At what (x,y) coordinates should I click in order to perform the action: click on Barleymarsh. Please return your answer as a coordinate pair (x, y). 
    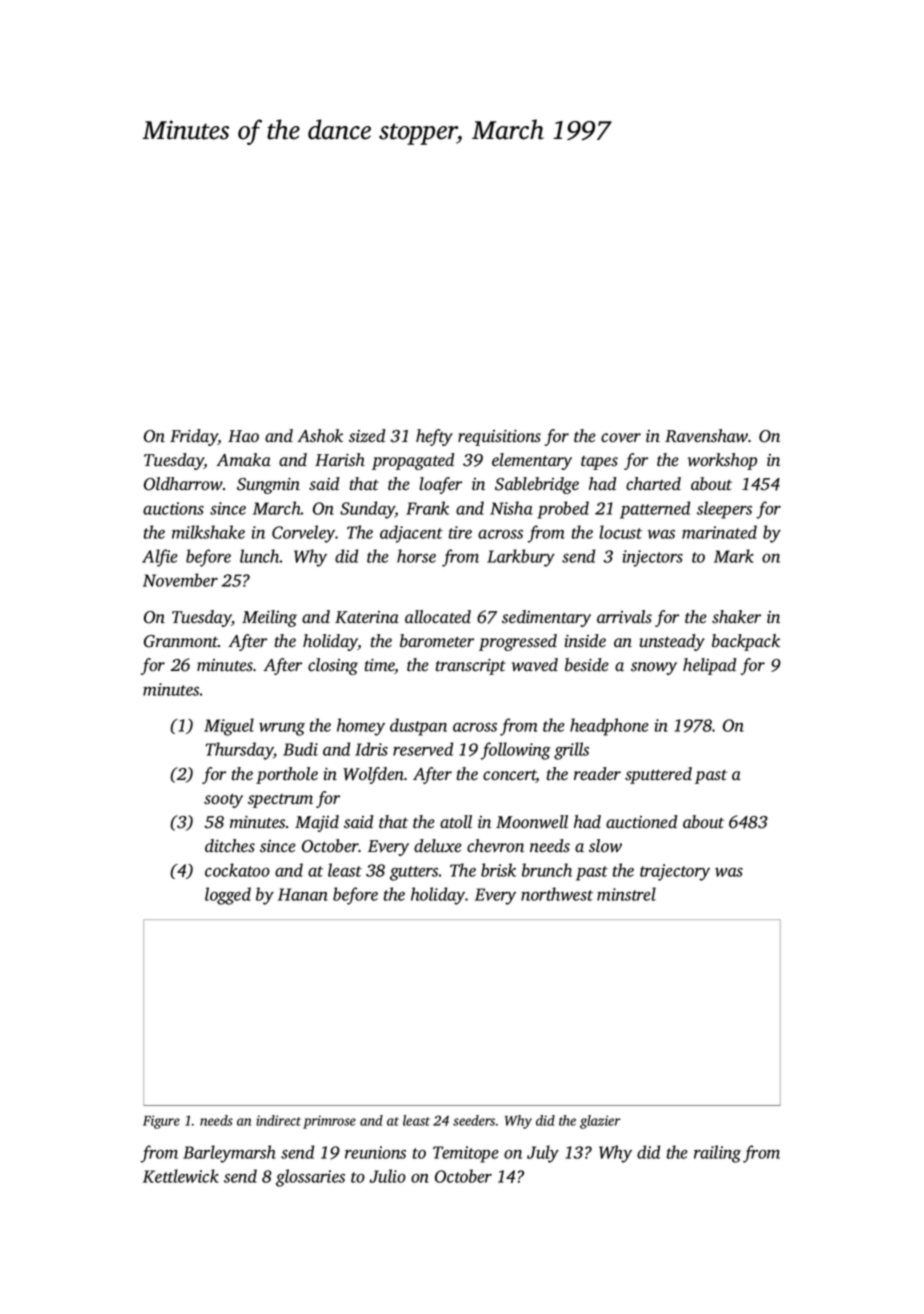
    Looking at the image, I should click on (229, 1154).
